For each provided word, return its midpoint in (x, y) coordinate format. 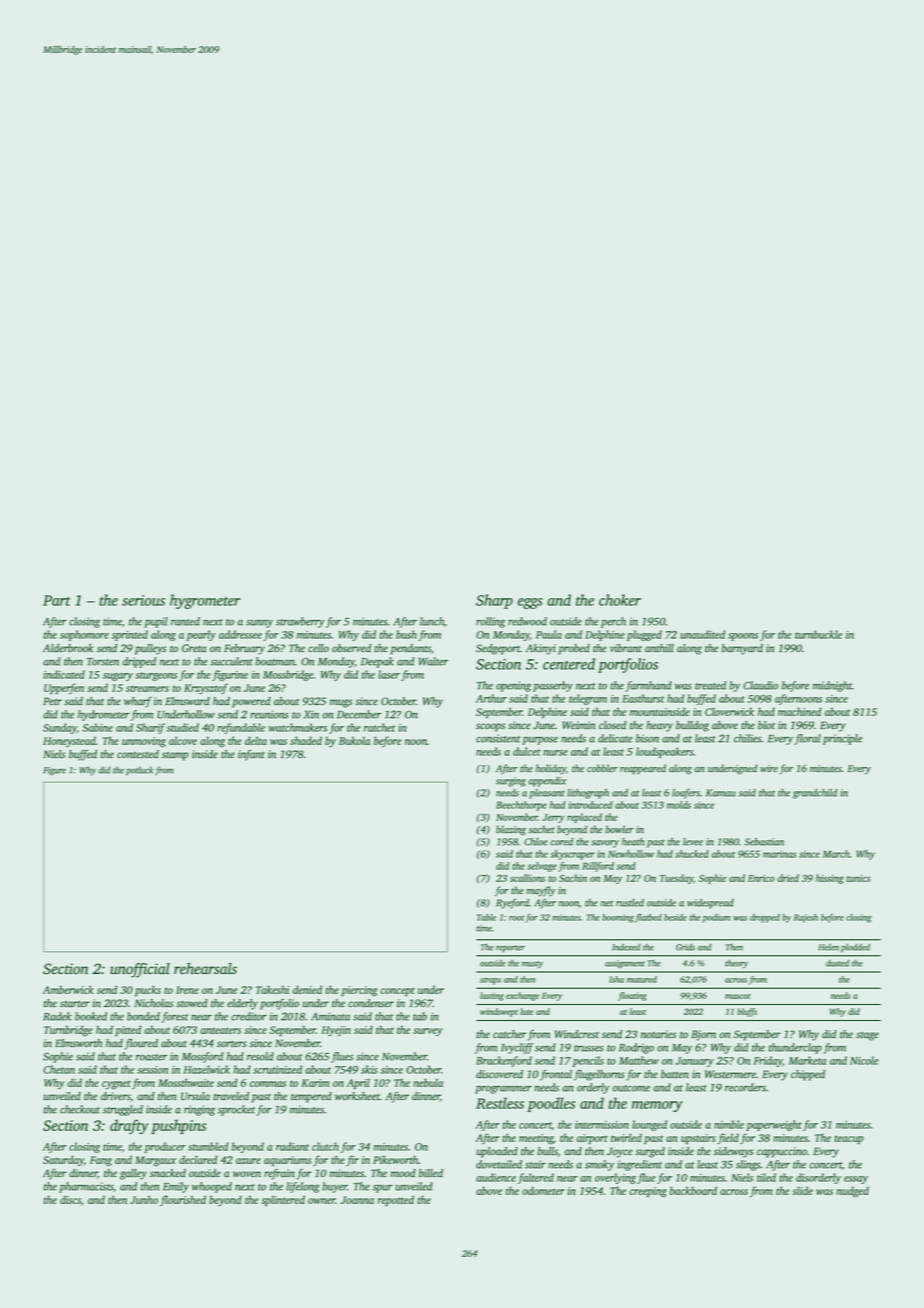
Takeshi (273, 989)
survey (428, 1032)
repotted (396, 1200)
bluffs (747, 1012)
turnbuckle (818, 634)
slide (802, 1190)
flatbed (648, 918)
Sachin (573, 878)
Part (57, 600)
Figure (54, 771)
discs (70, 1199)
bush (406, 634)
